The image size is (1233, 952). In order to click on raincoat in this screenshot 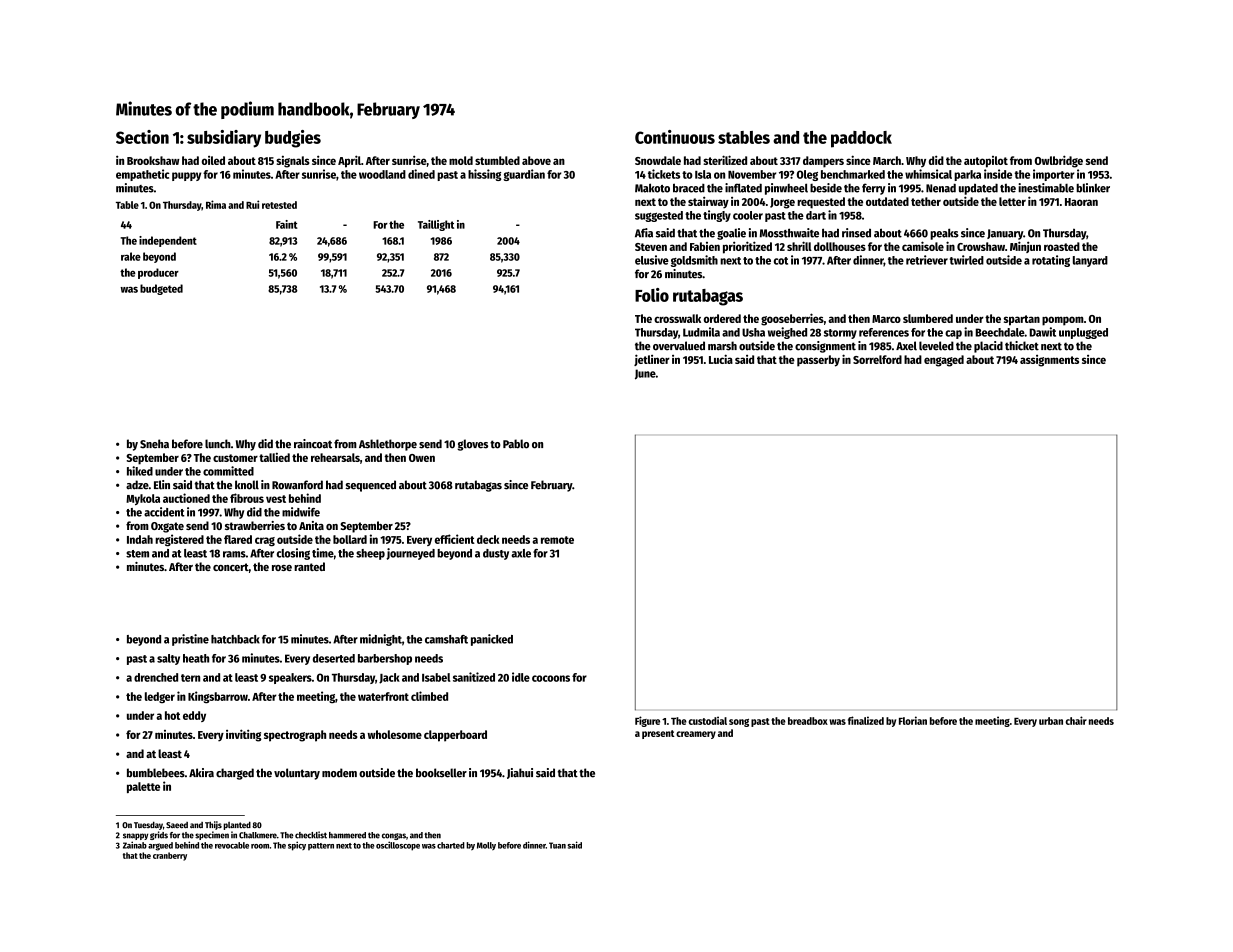, I will do `click(313, 444)`.
